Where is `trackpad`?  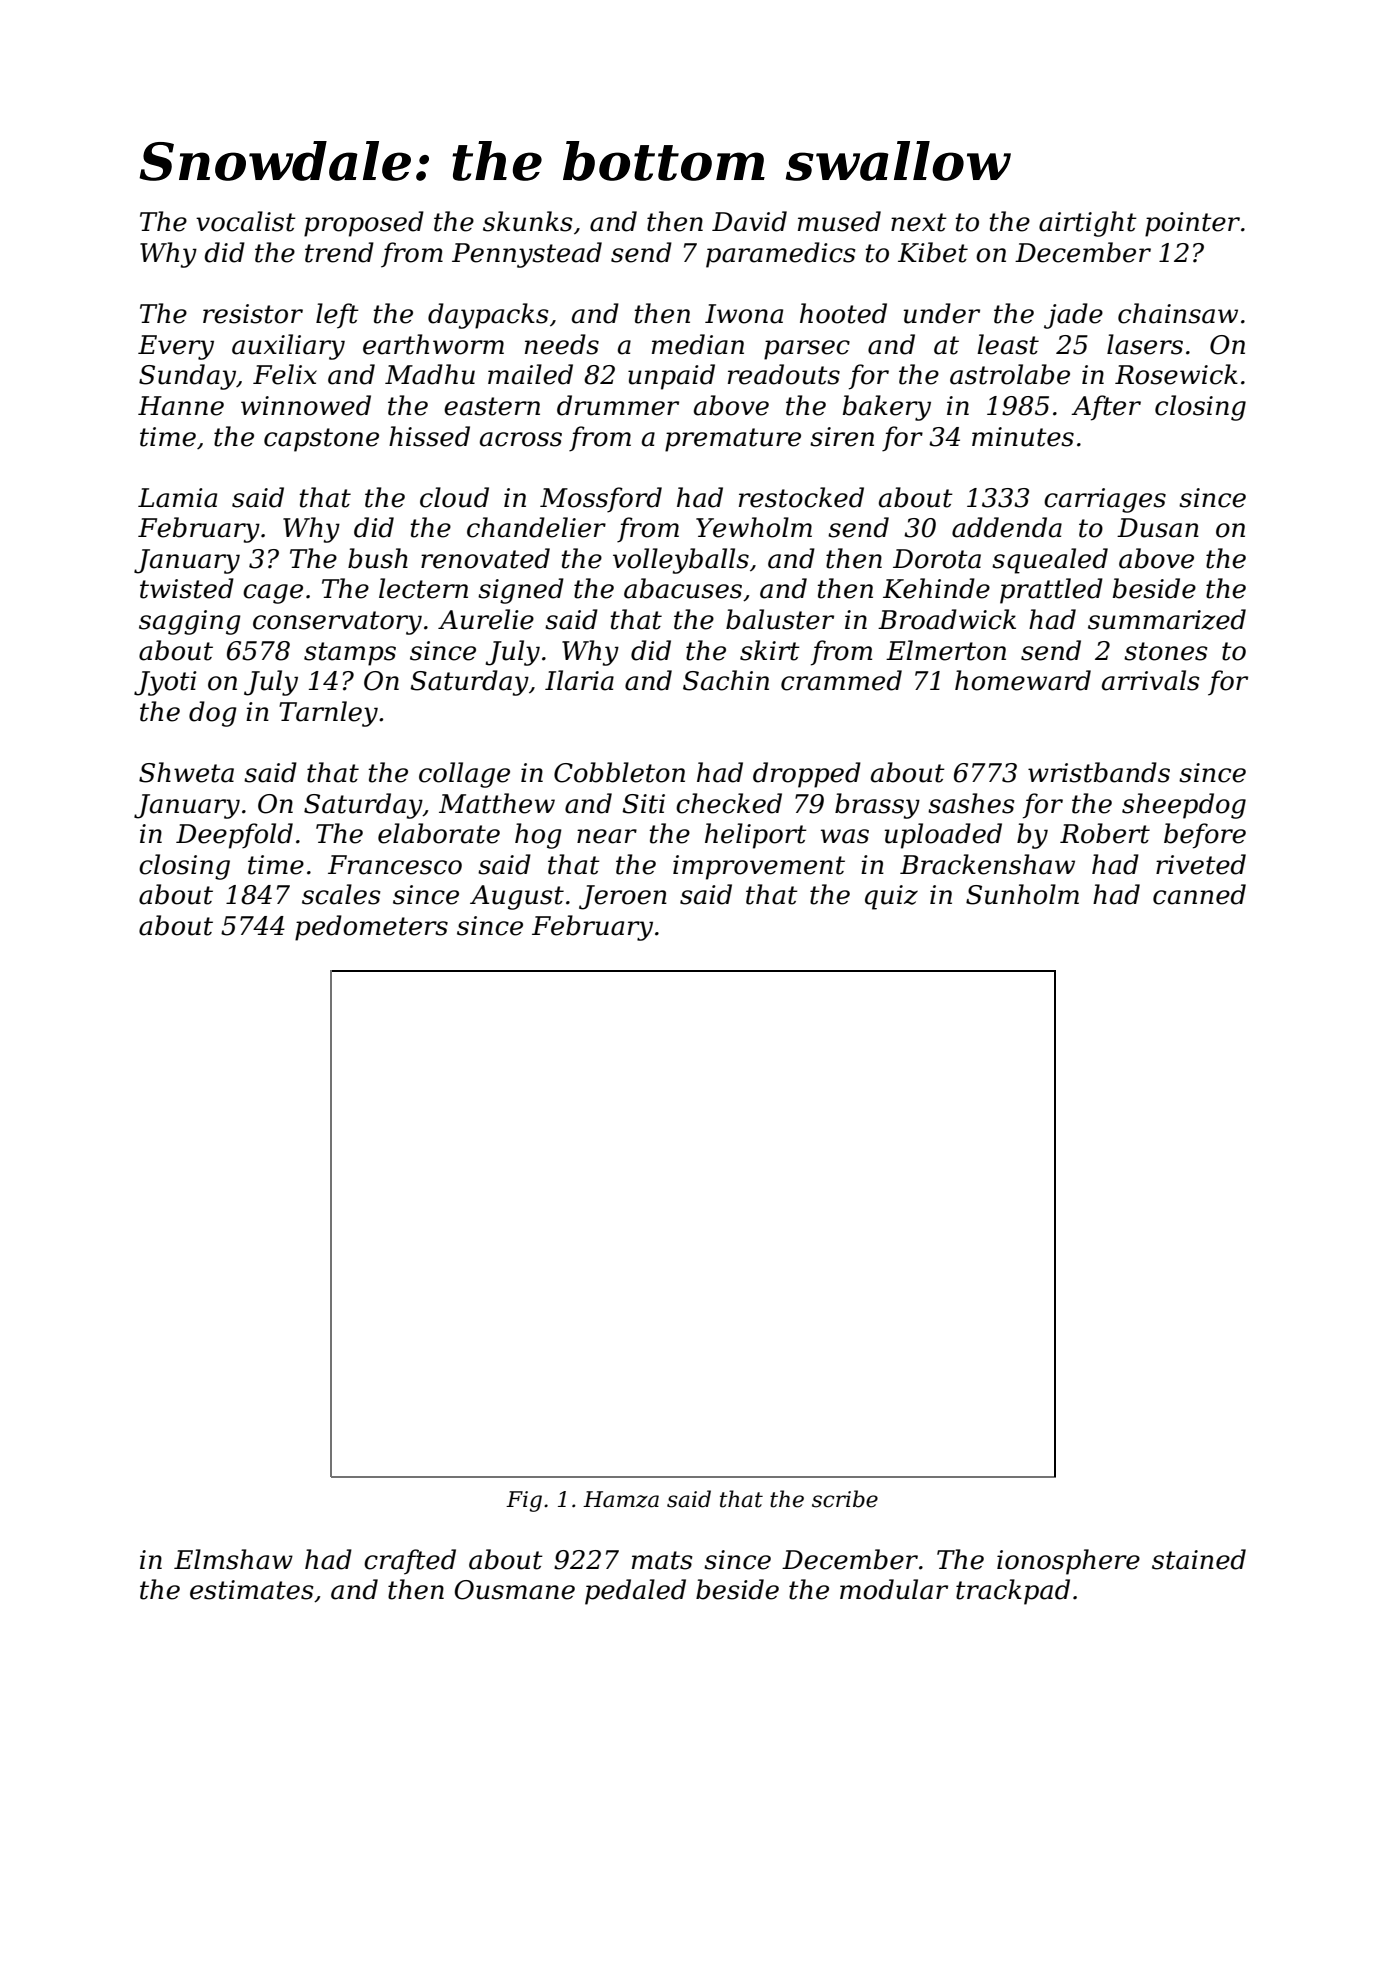
trackpad is located at coordinates (1013, 1592).
